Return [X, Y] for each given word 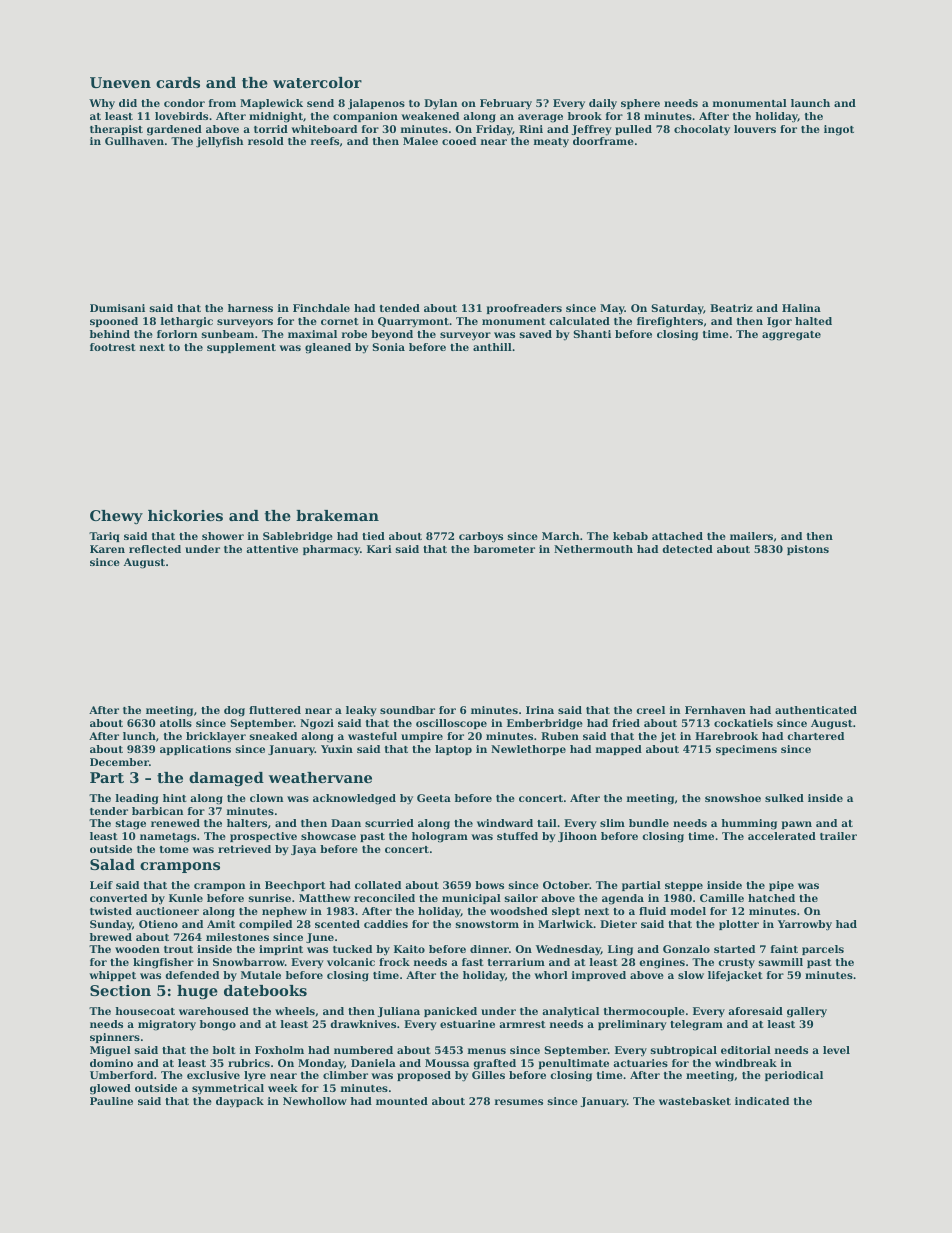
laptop [453, 750]
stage [131, 825]
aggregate [791, 336]
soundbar [407, 710]
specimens [746, 750]
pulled [633, 130]
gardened [174, 130]
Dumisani [117, 308]
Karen [107, 549]
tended [400, 308]
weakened [430, 116]
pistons [808, 550]
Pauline [111, 1101]
